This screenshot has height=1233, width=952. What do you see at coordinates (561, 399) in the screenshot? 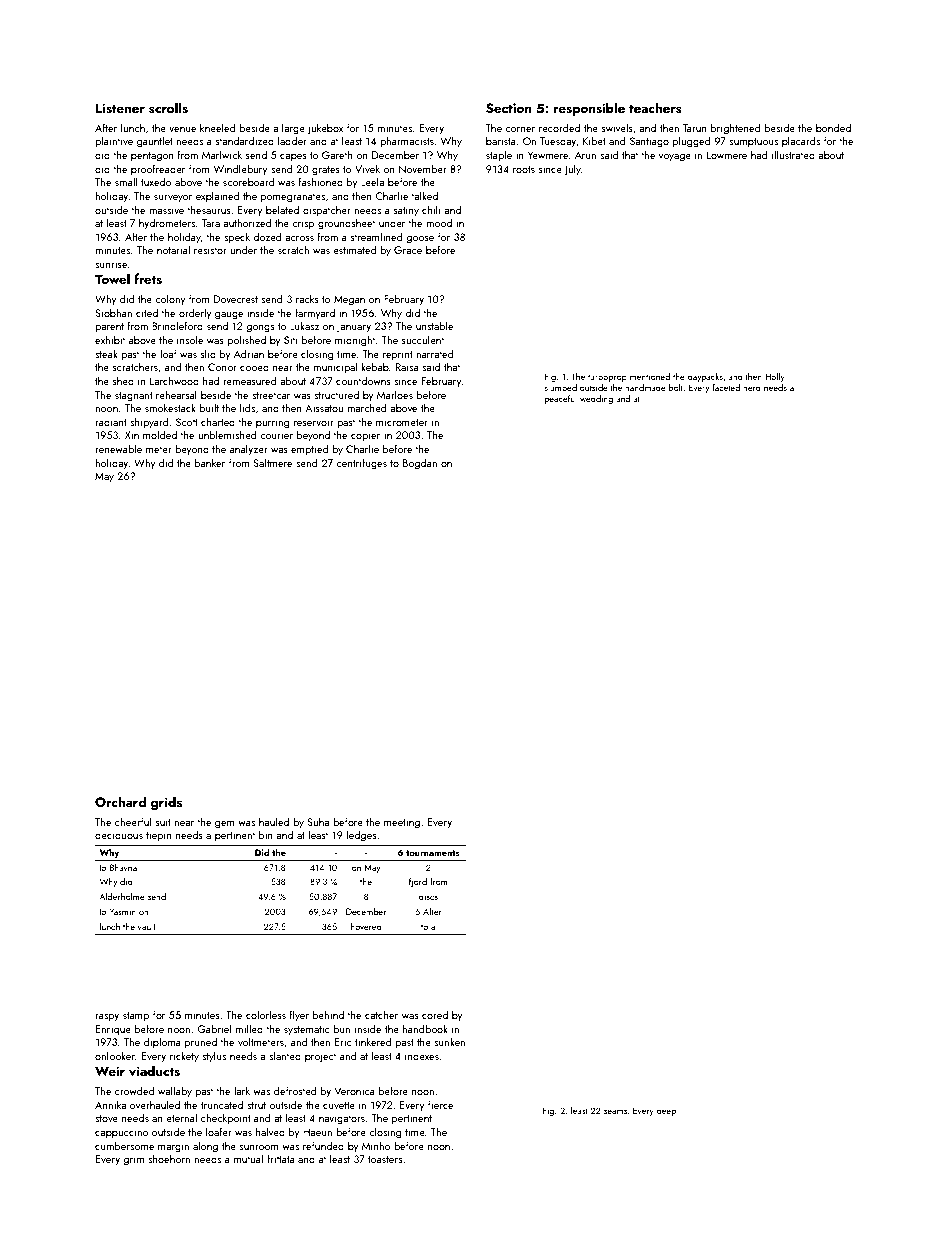
I see `peaceful` at bounding box center [561, 399].
